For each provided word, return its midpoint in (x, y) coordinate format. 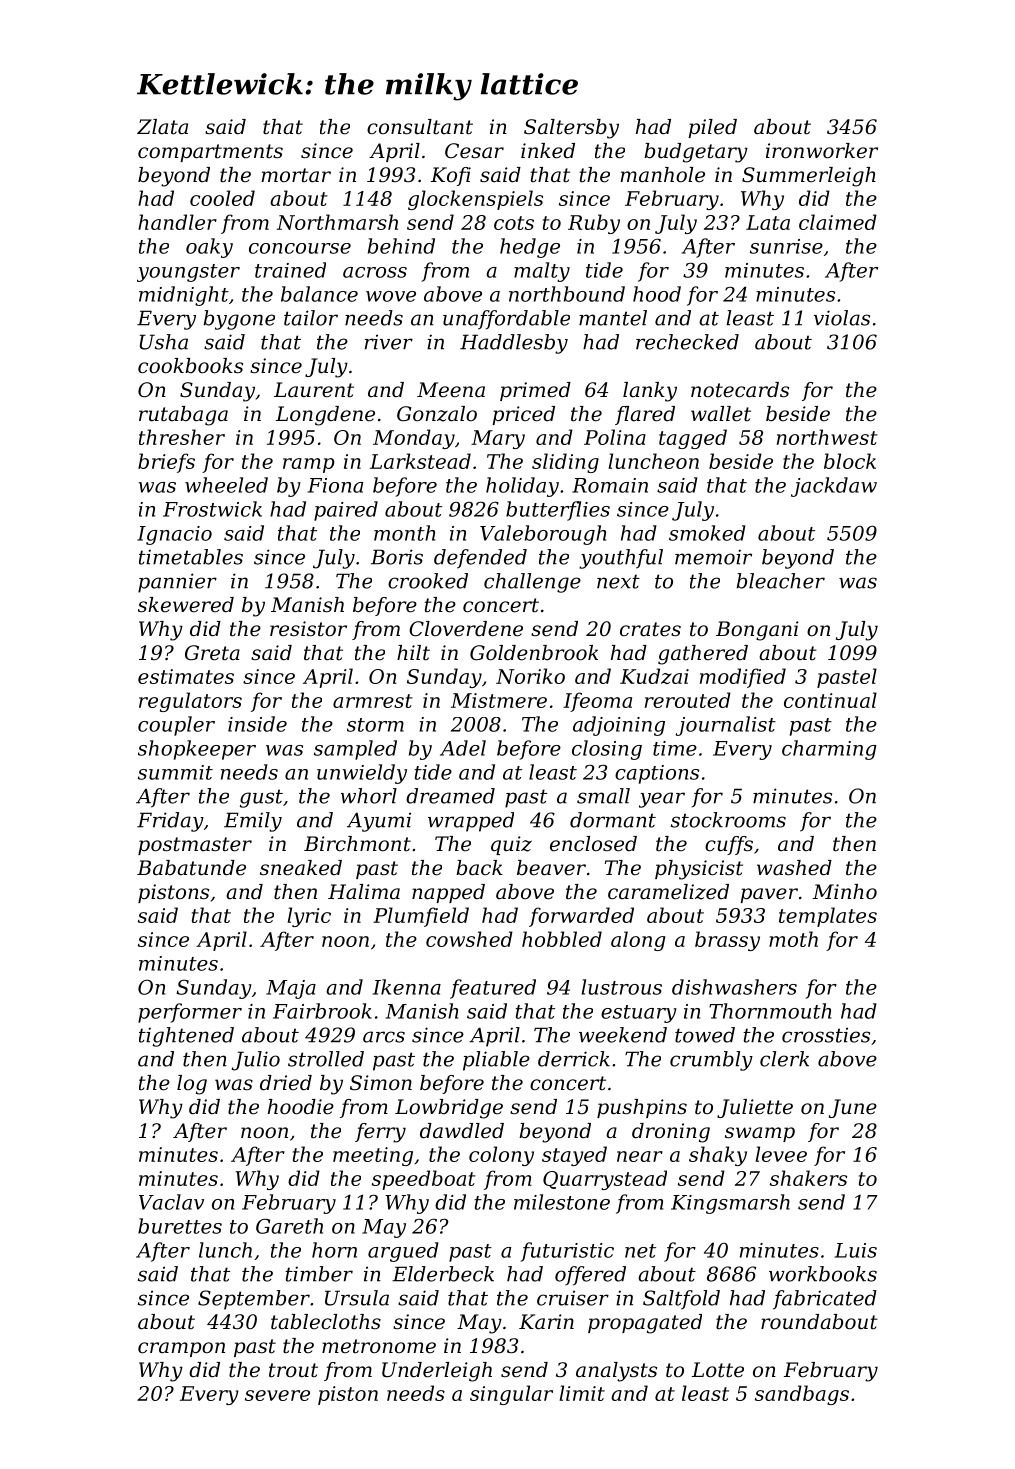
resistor (308, 629)
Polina (615, 437)
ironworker (822, 151)
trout (293, 1370)
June (853, 1108)
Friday (170, 822)
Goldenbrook (534, 653)
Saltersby (571, 129)
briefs (166, 463)
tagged (693, 439)
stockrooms (728, 820)
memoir (713, 557)
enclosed (593, 844)
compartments (210, 153)
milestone (562, 1202)
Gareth (289, 1226)
